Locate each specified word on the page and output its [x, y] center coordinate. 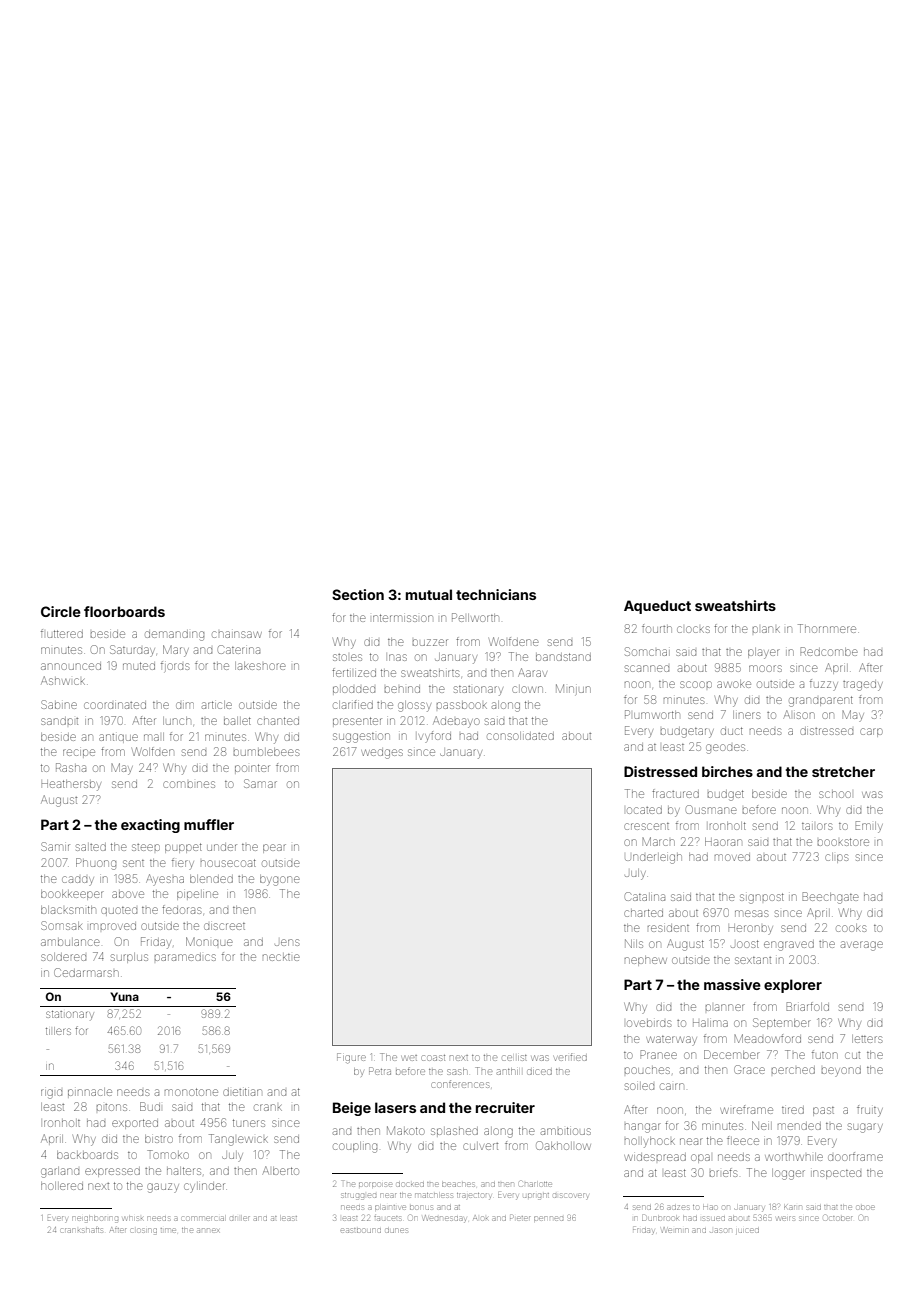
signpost [762, 898]
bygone [280, 880]
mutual [429, 594]
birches [727, 771]
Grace [749, 1069]
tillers [58, 1031]
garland [60, 1172]
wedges [382, 754]
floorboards [124, 611]
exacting [150, 826]
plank [766, 629]
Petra [380, 1071]
